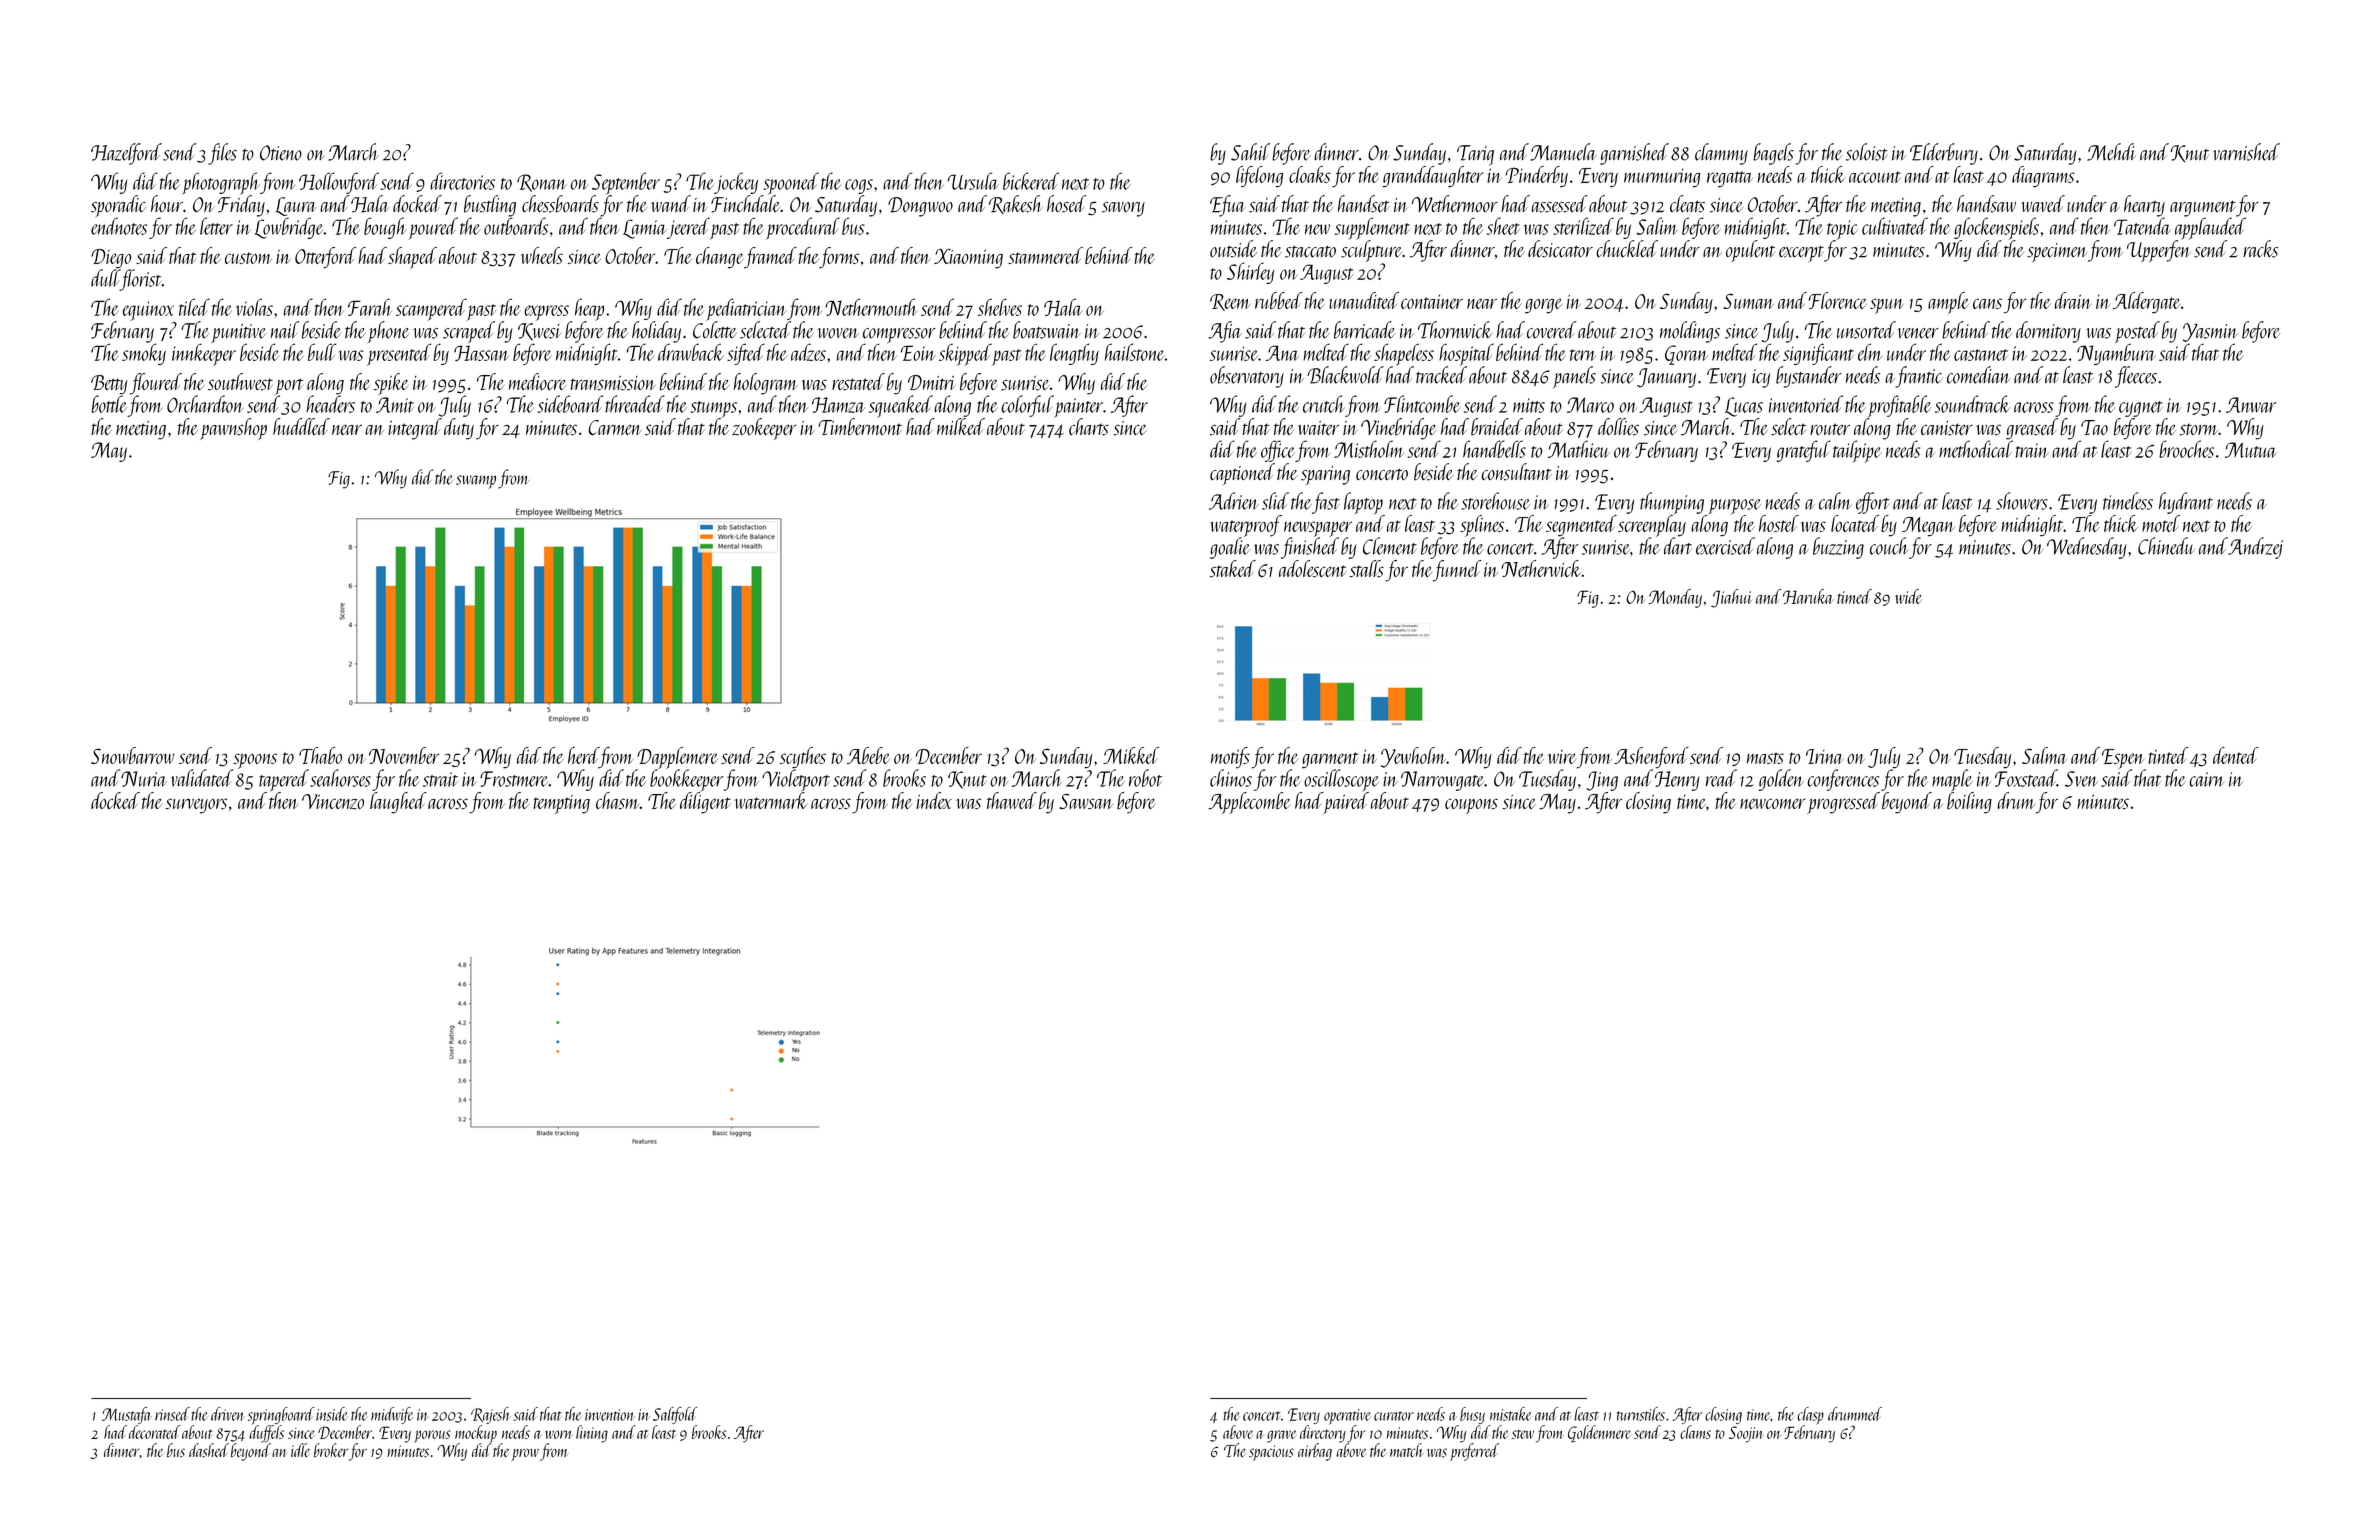 Image resolution: width=2380 pixels, height=1540 pixels. I want to click on Jiahui, so click(1731, 598).
